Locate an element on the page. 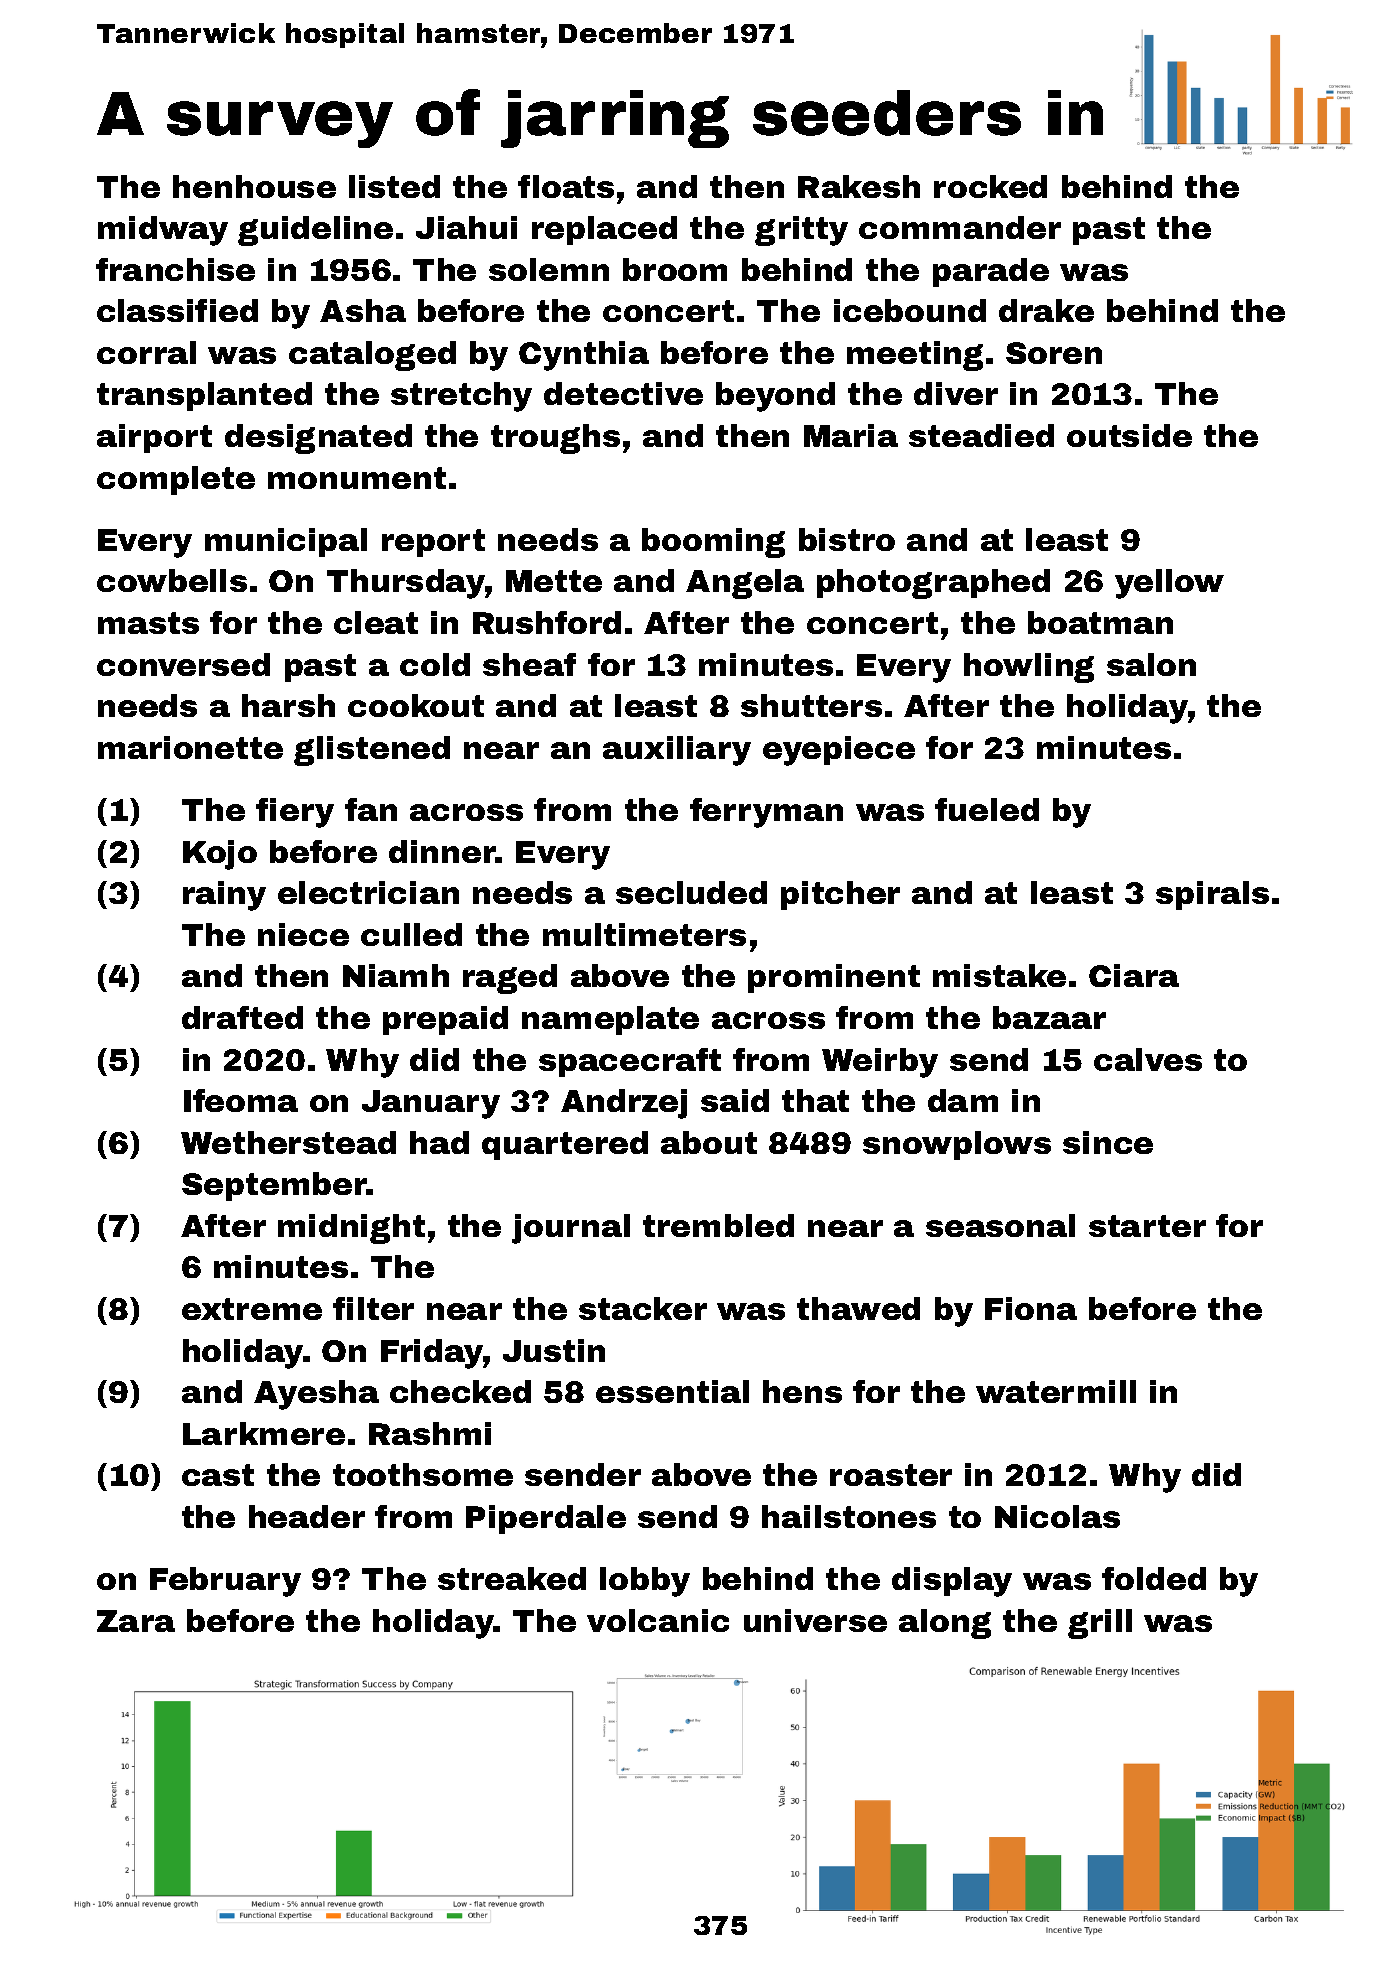 The width and height of the image is (1386, 1969). Ciara is located at coordinates (1134, 975).
